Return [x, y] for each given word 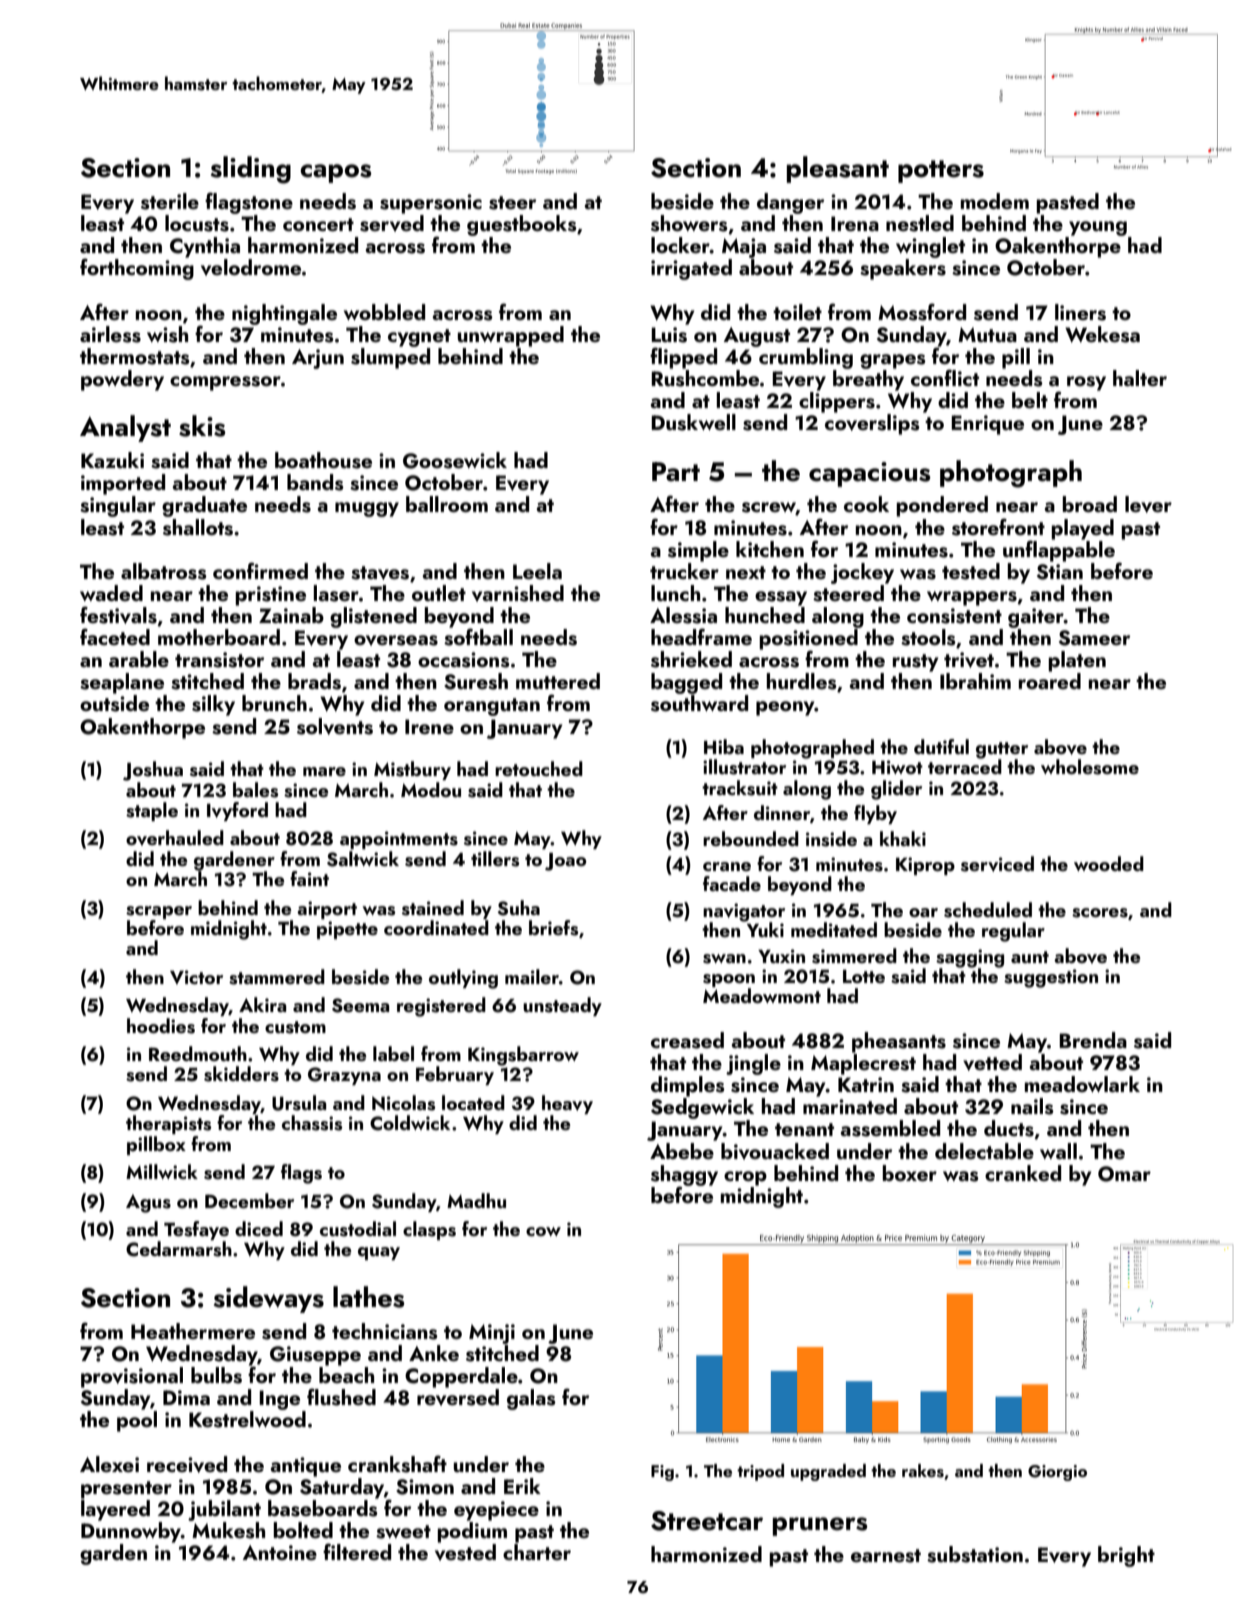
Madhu [476, 1200]
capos [335, 173]
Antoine [280, 1552]
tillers [495, 859]
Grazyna [344, 1076]
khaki [903, 838]
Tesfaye [196, 1230]
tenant [804, 1129]
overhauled [175, 838]
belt [1030, 400]
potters [941, 171]
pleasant [838, 169]
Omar [1124, 1174]
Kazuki [112, 460]
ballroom [447, 504]
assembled [890, 1128]
